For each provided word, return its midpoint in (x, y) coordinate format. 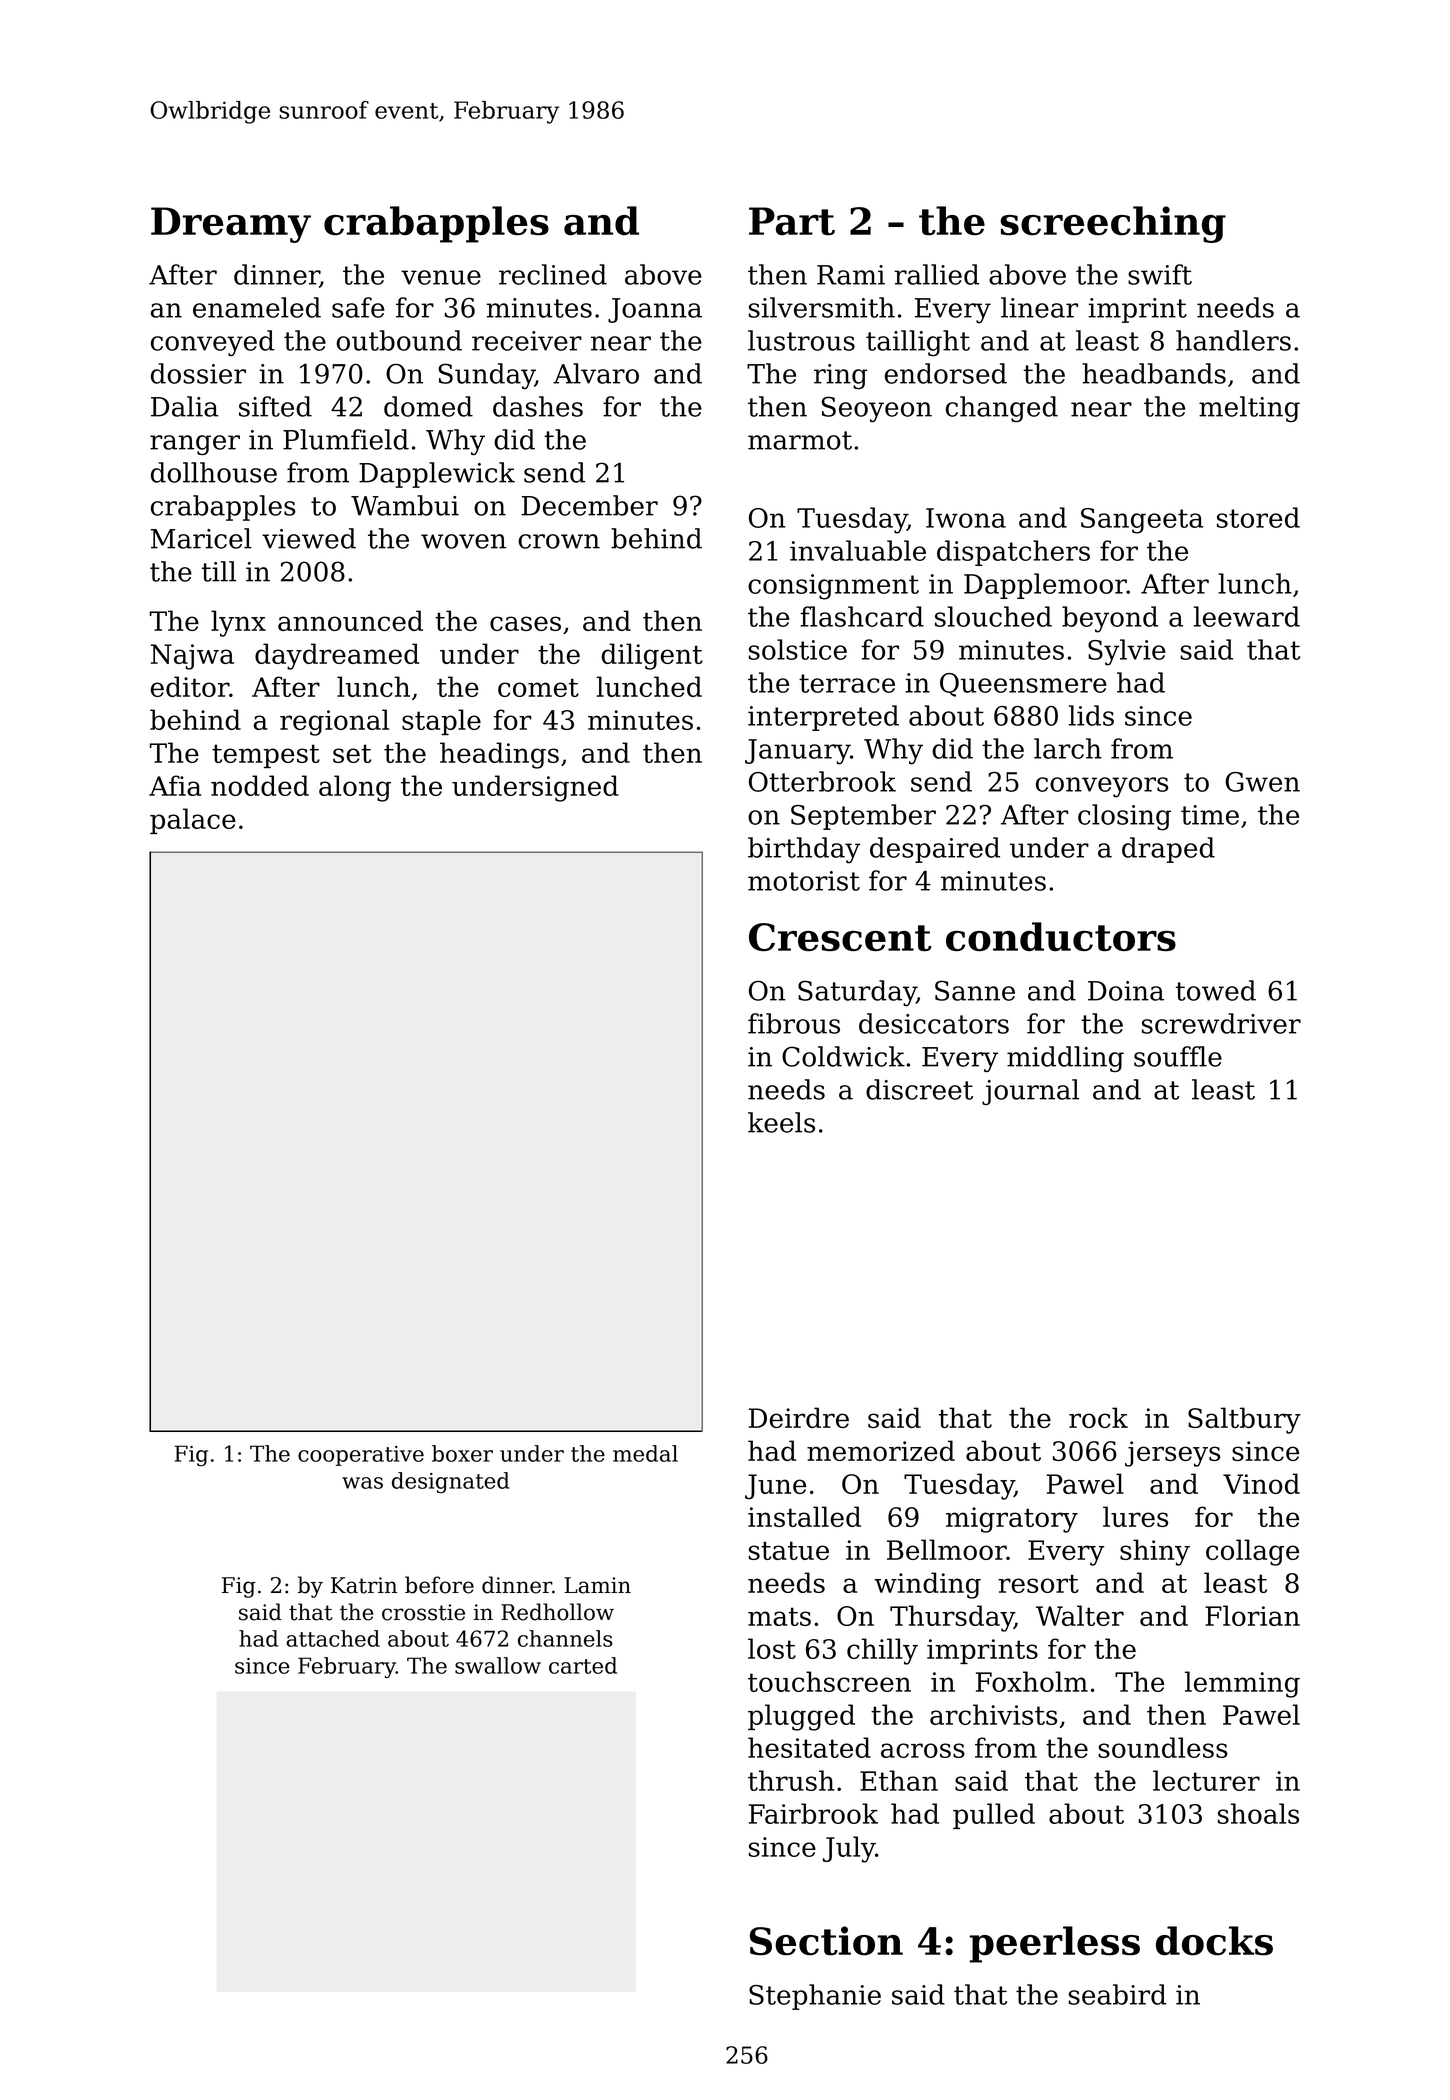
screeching (1113, 224)
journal (1030, 1092)
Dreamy (231, 225)
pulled (994, 1816)
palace (193, 821)
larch (1068, 748)
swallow (498, 1665)
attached (333, 1638)
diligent (652, 656)
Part (792, 221)
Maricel (201, 538)
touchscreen (829, 1681)
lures (1135, 1516)
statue (789, 1550)
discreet (919, 1089)
